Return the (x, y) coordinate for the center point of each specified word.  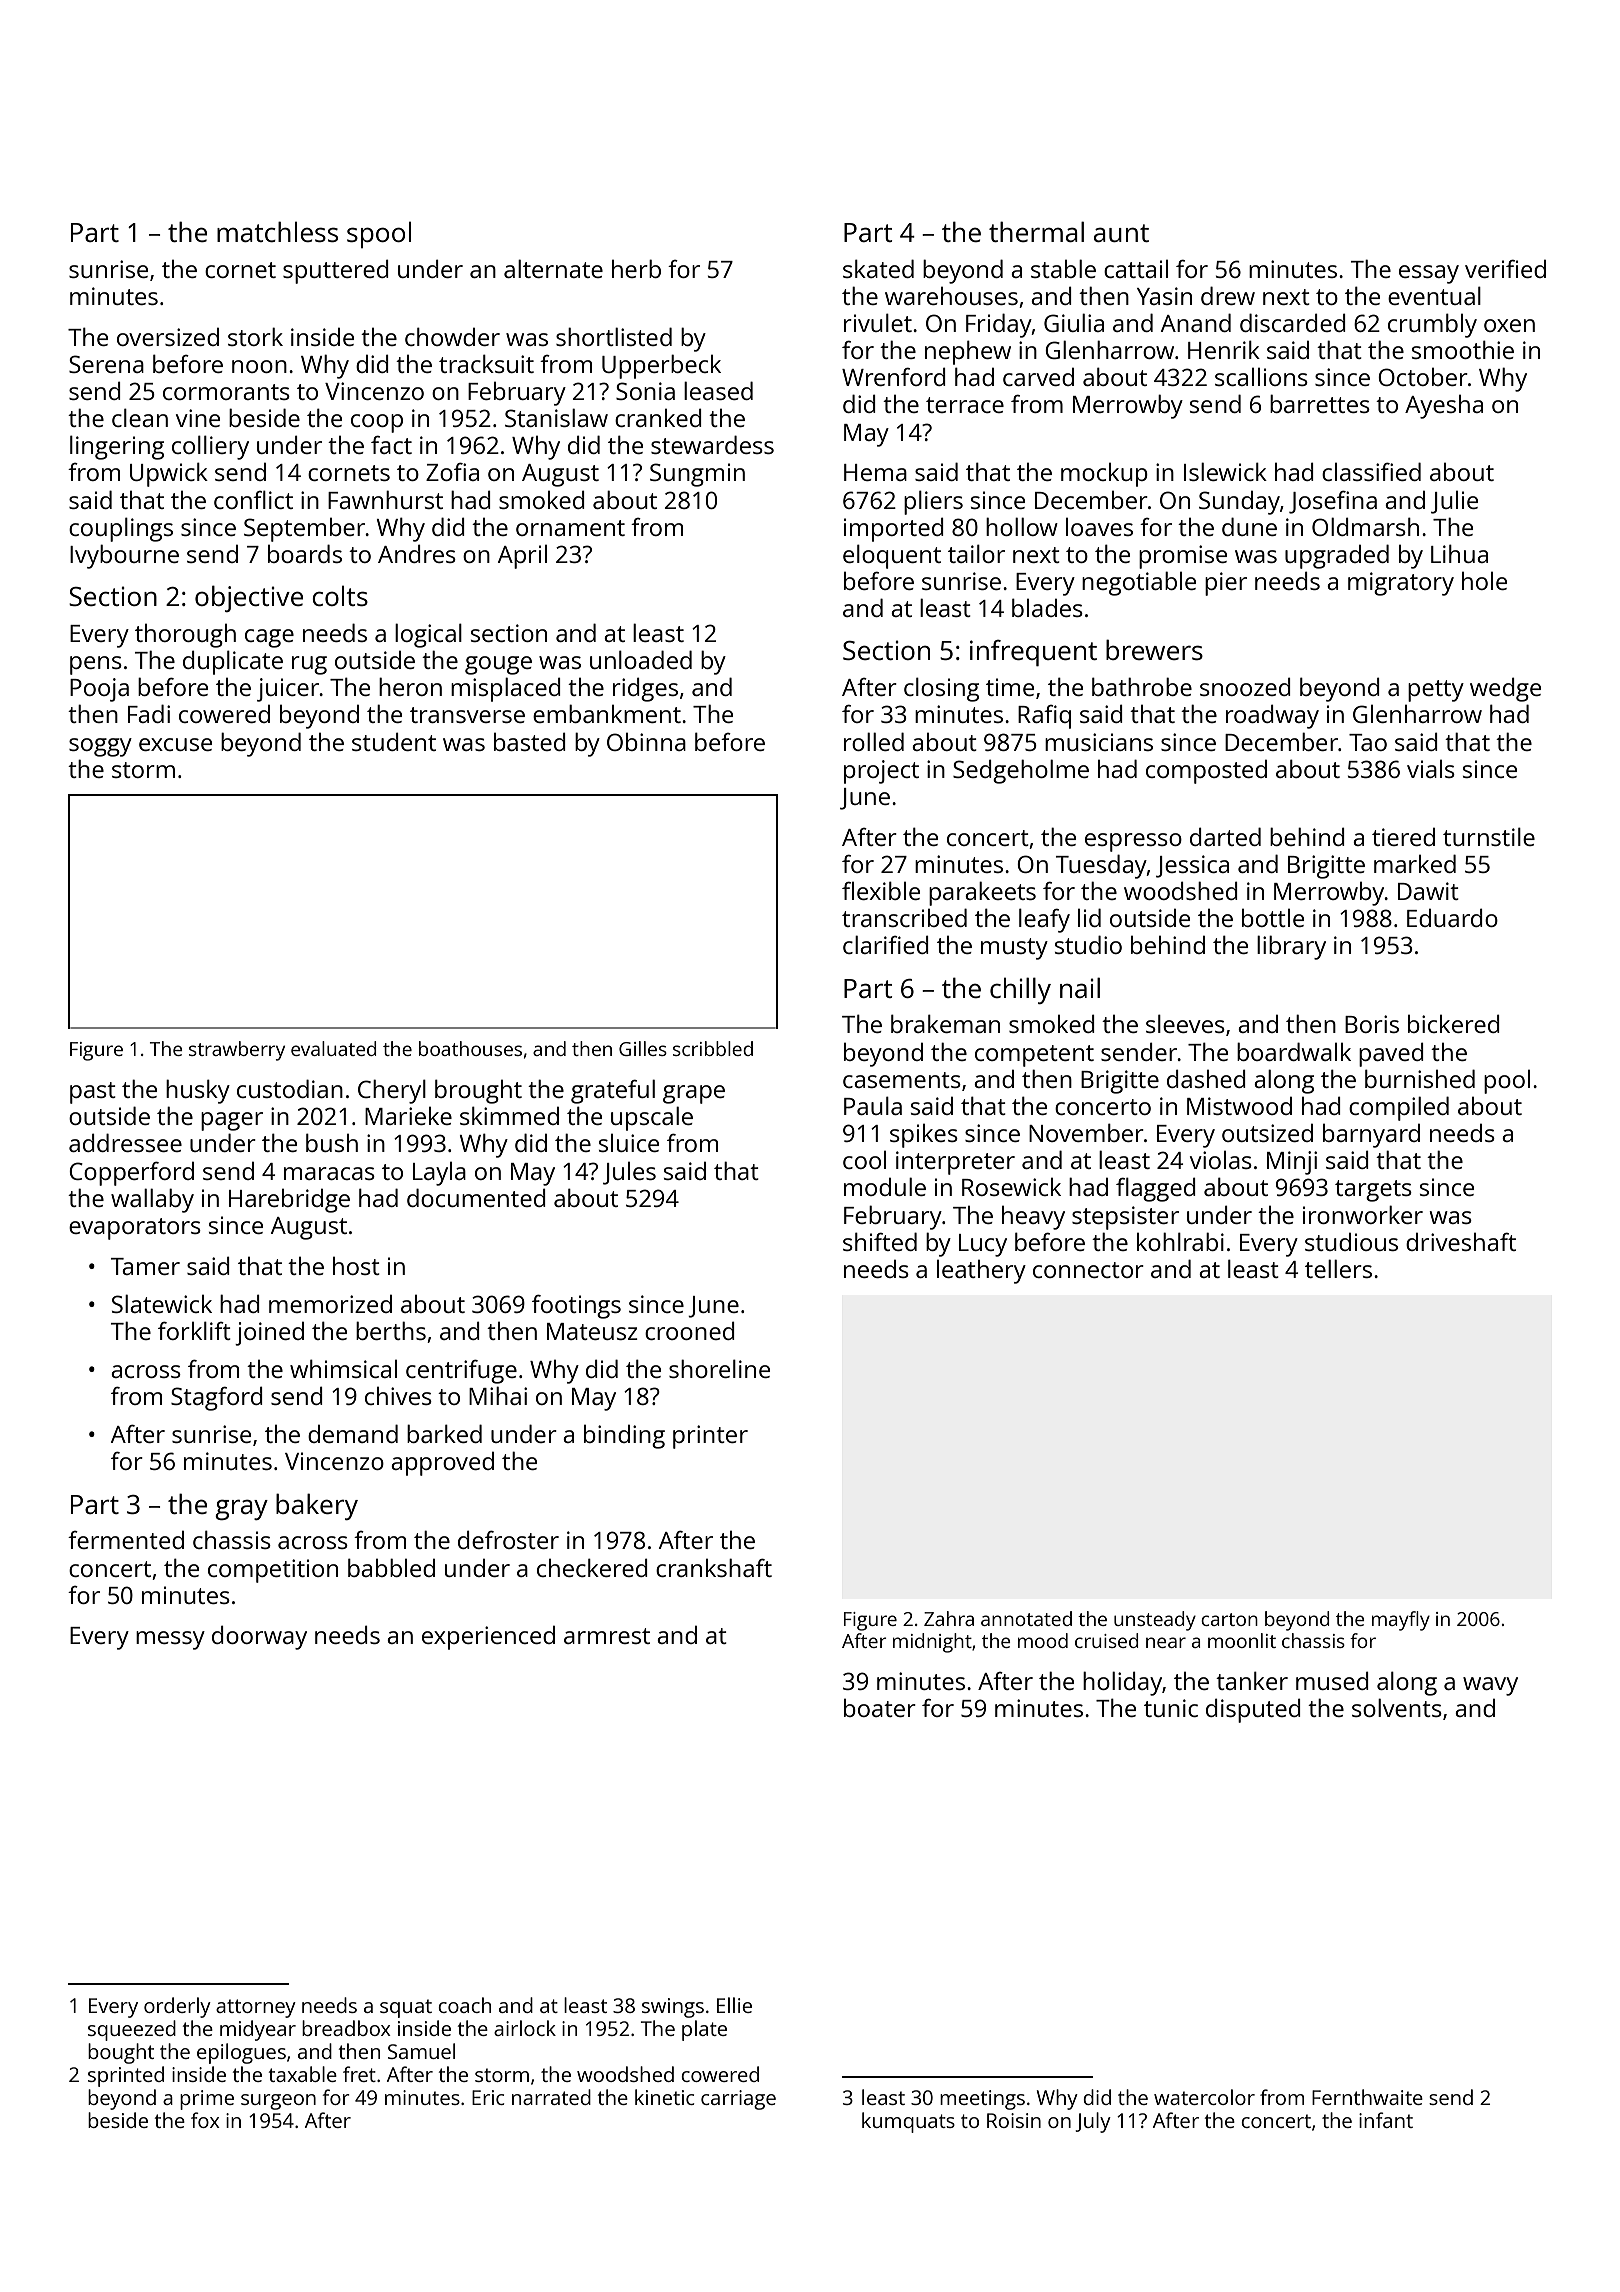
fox (205, 2120)
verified (1505, 269)
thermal (1036, 231)
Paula (873, 1105)
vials (1431, 769)
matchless (277, 231)
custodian (290, 1088)
